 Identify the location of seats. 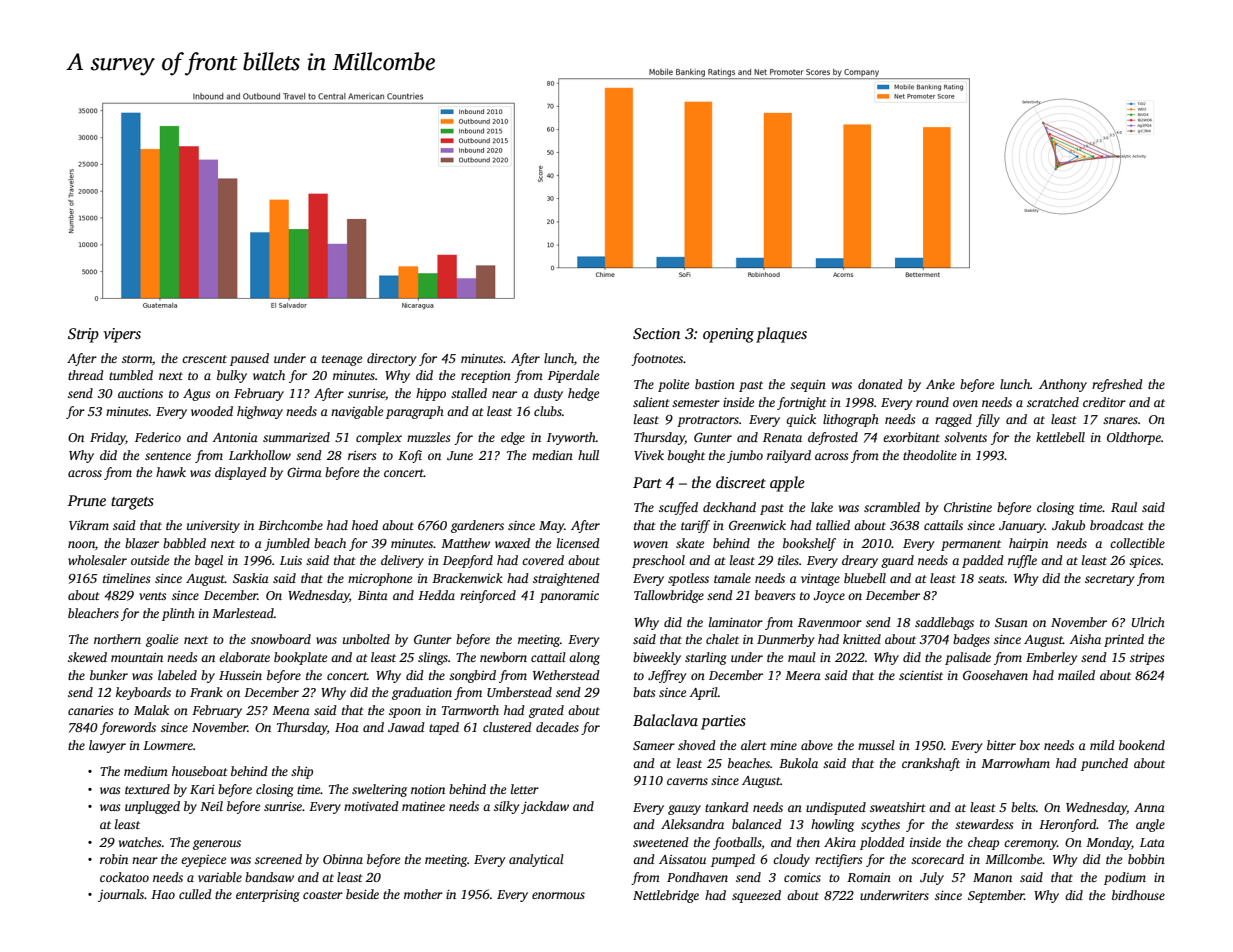
(991, 579).
